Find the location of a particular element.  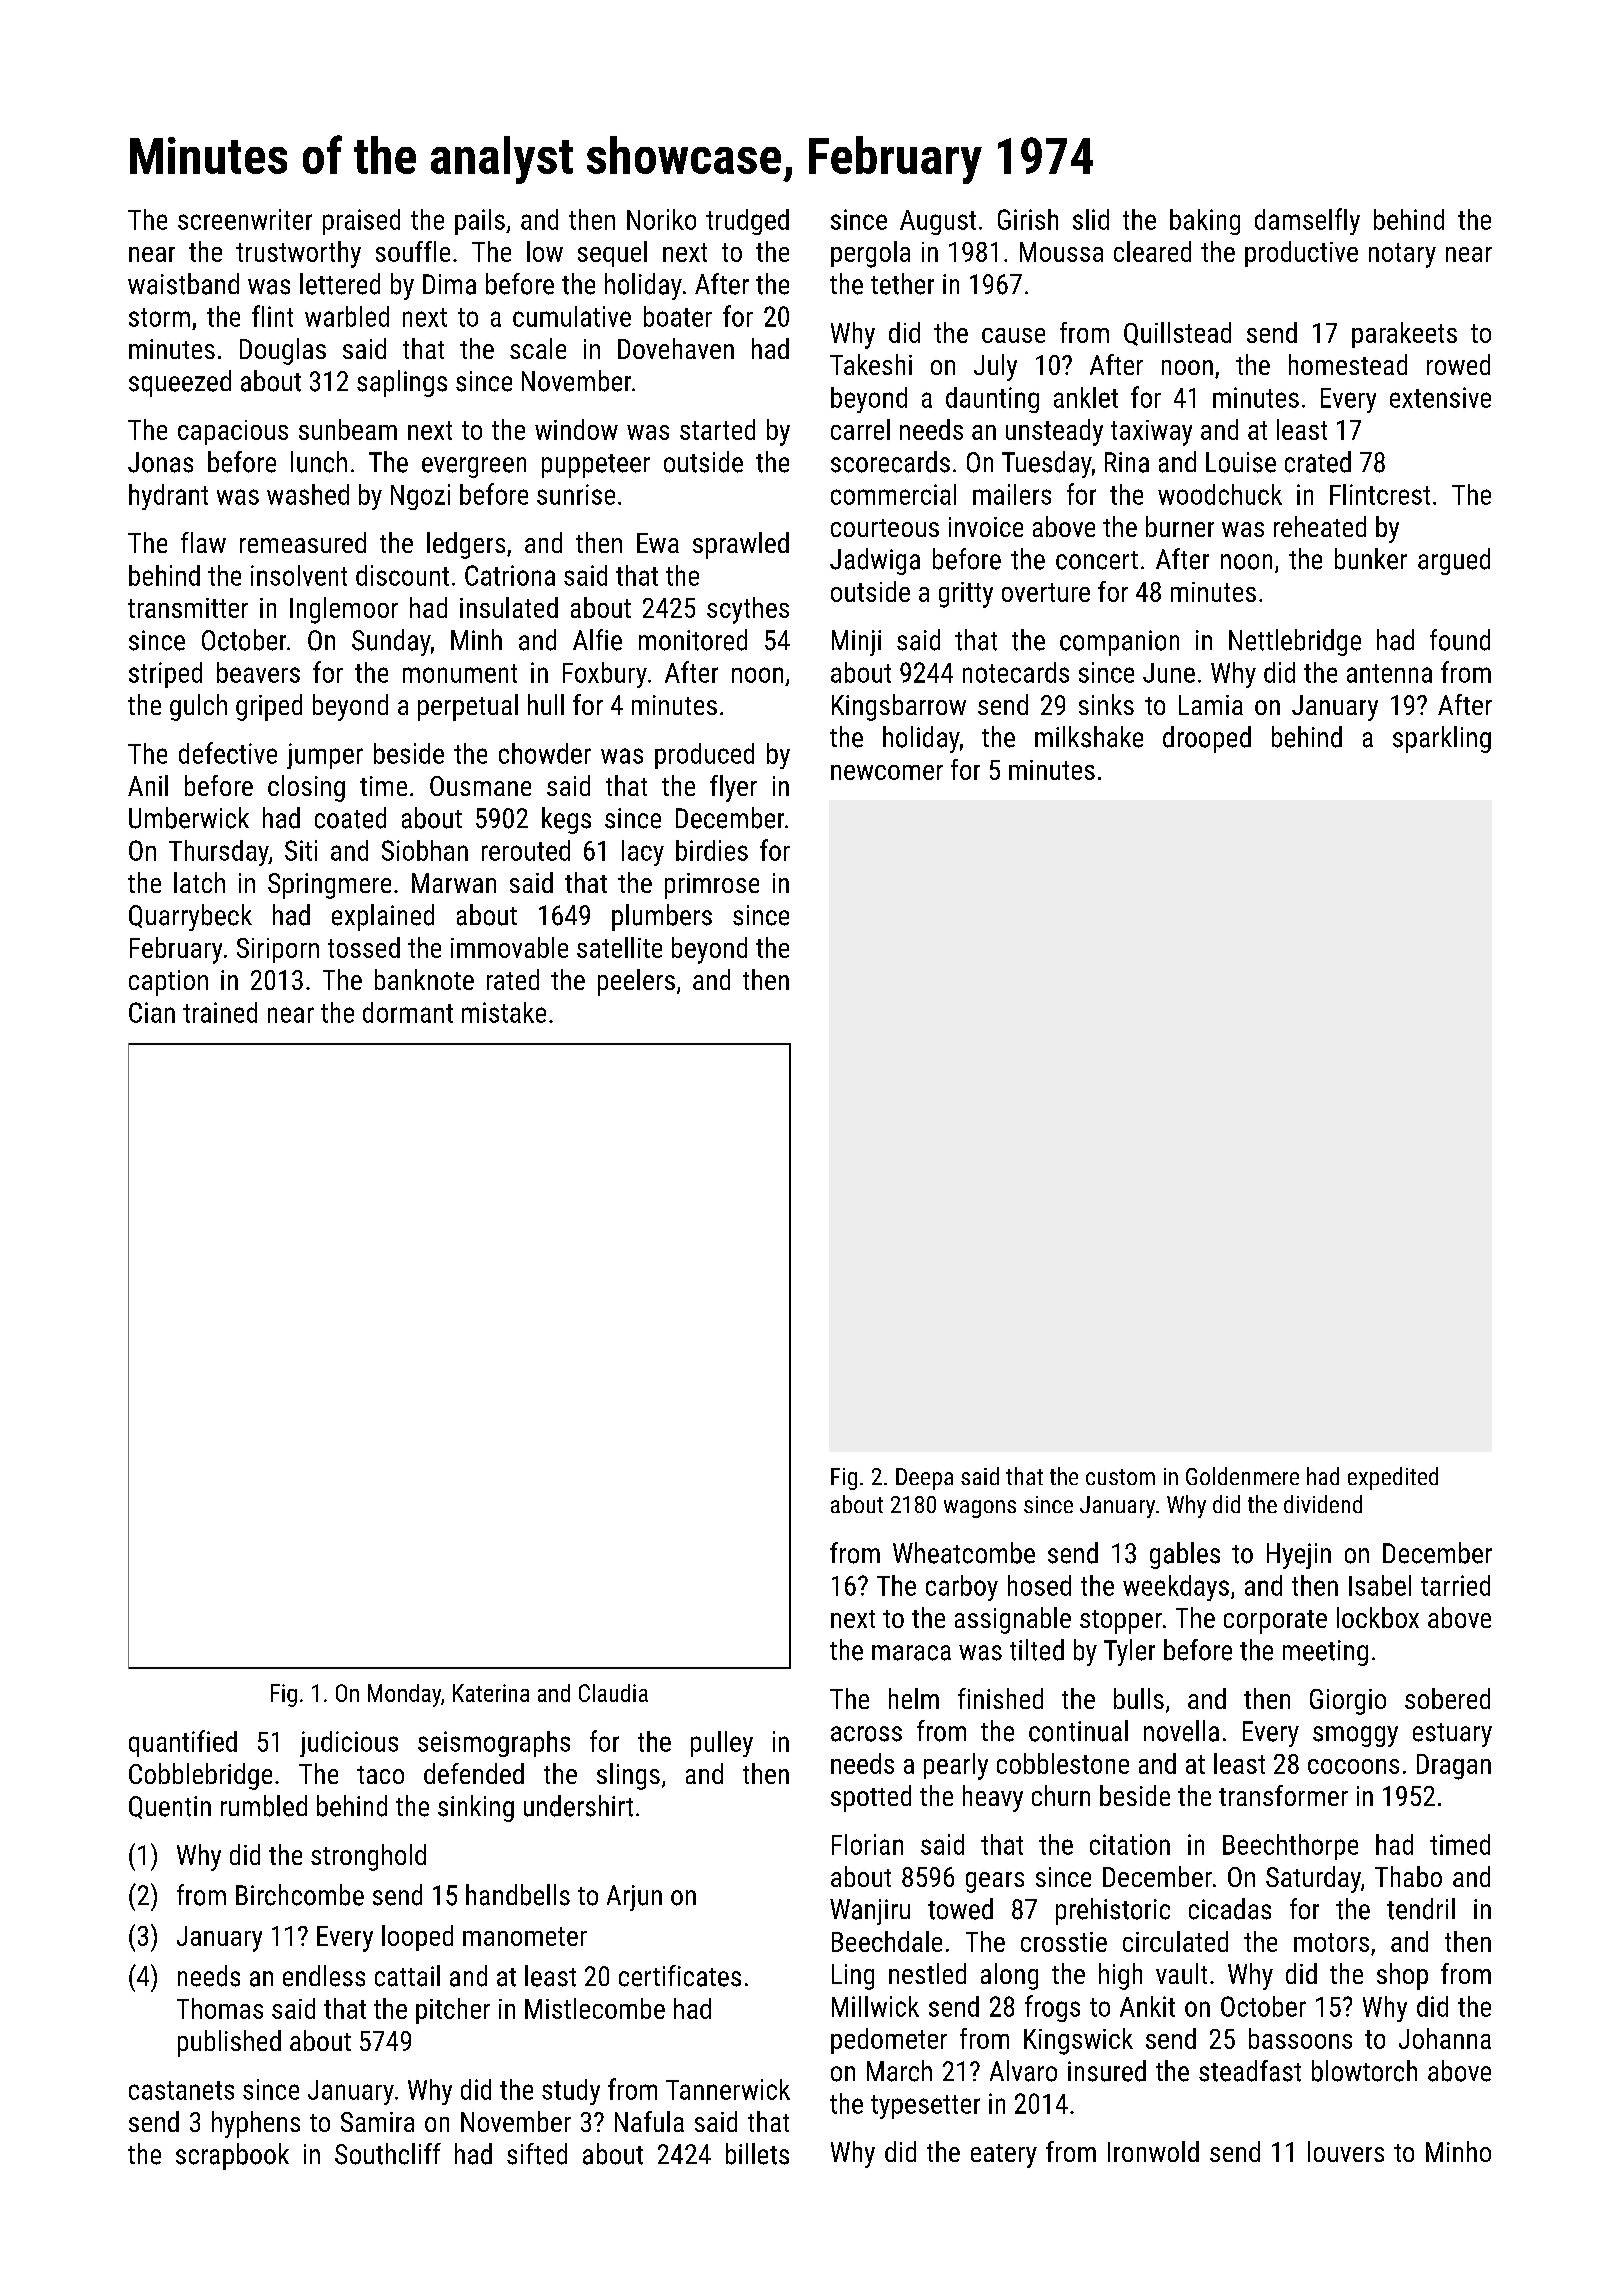

antenna is located at coordinates (1389, 673).
